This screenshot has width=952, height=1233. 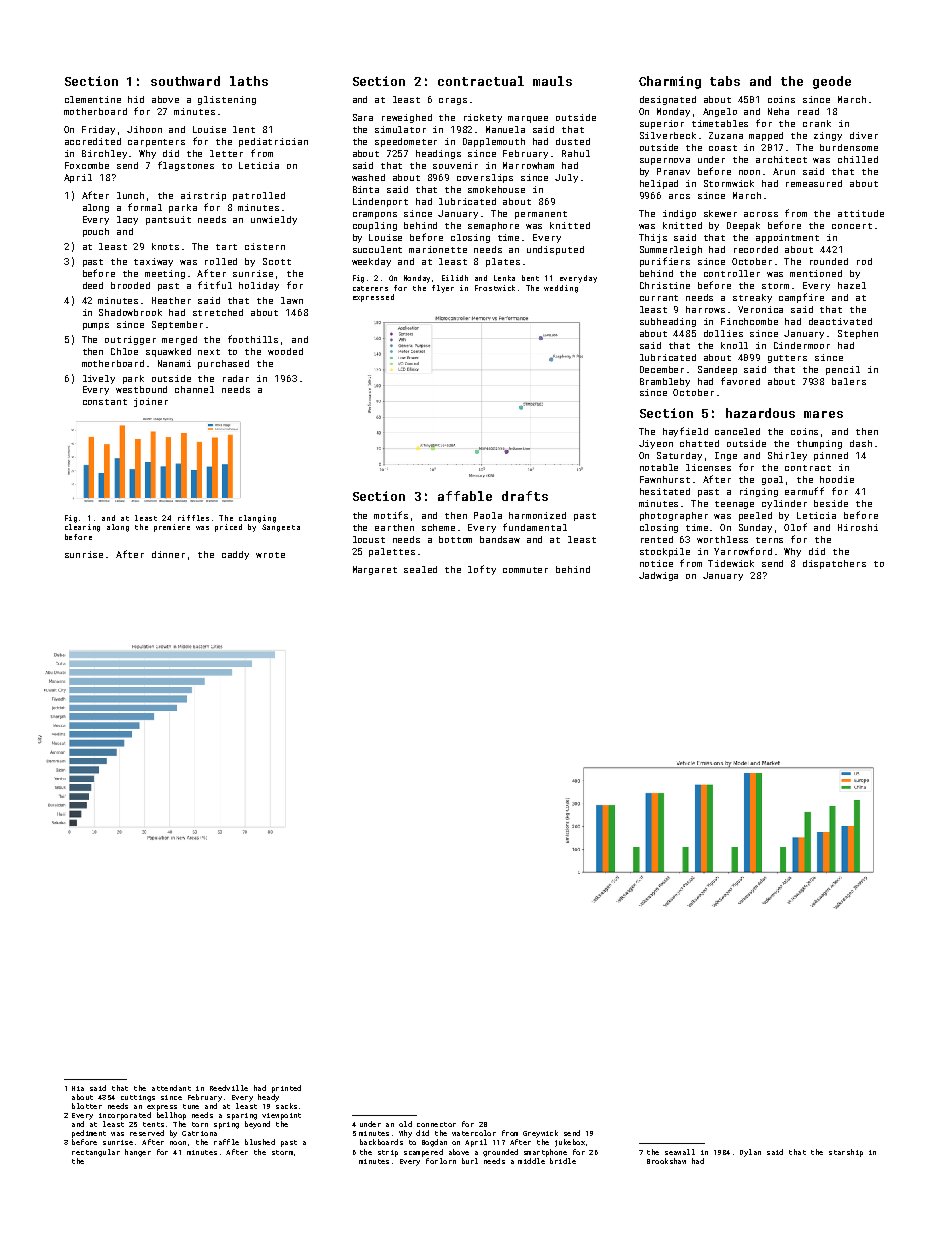 What do you see at coordinates (249, 81) in the screenshot?
I see `laths` at bounding box center [249, 81].
